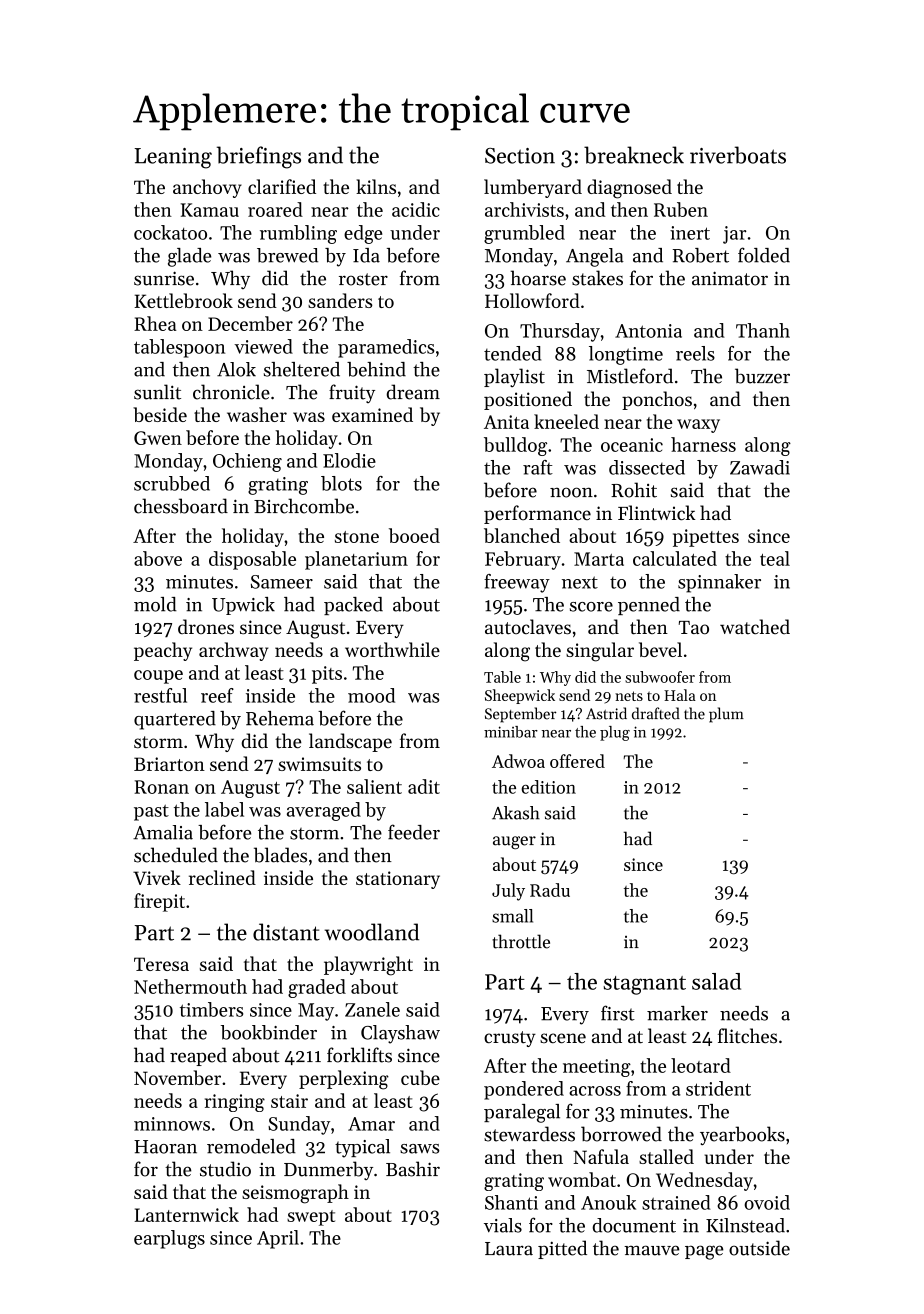 This document has width=924, height=1314. What do you see at coordinates (652, 1250) in the document?
I see `mauve` at bounding box center [652, 1250].
